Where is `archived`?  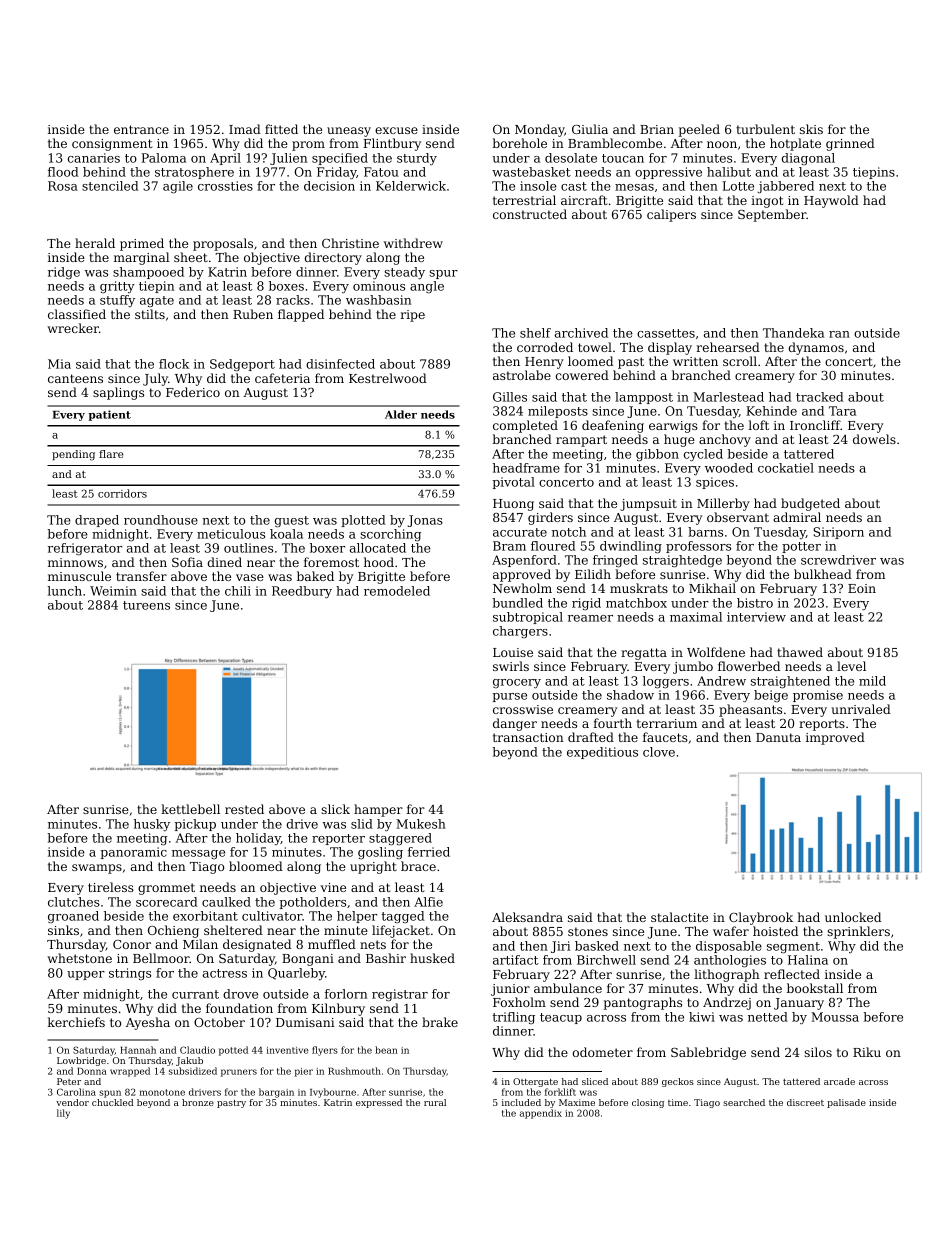
archived is located at coordinates (581, 333).
